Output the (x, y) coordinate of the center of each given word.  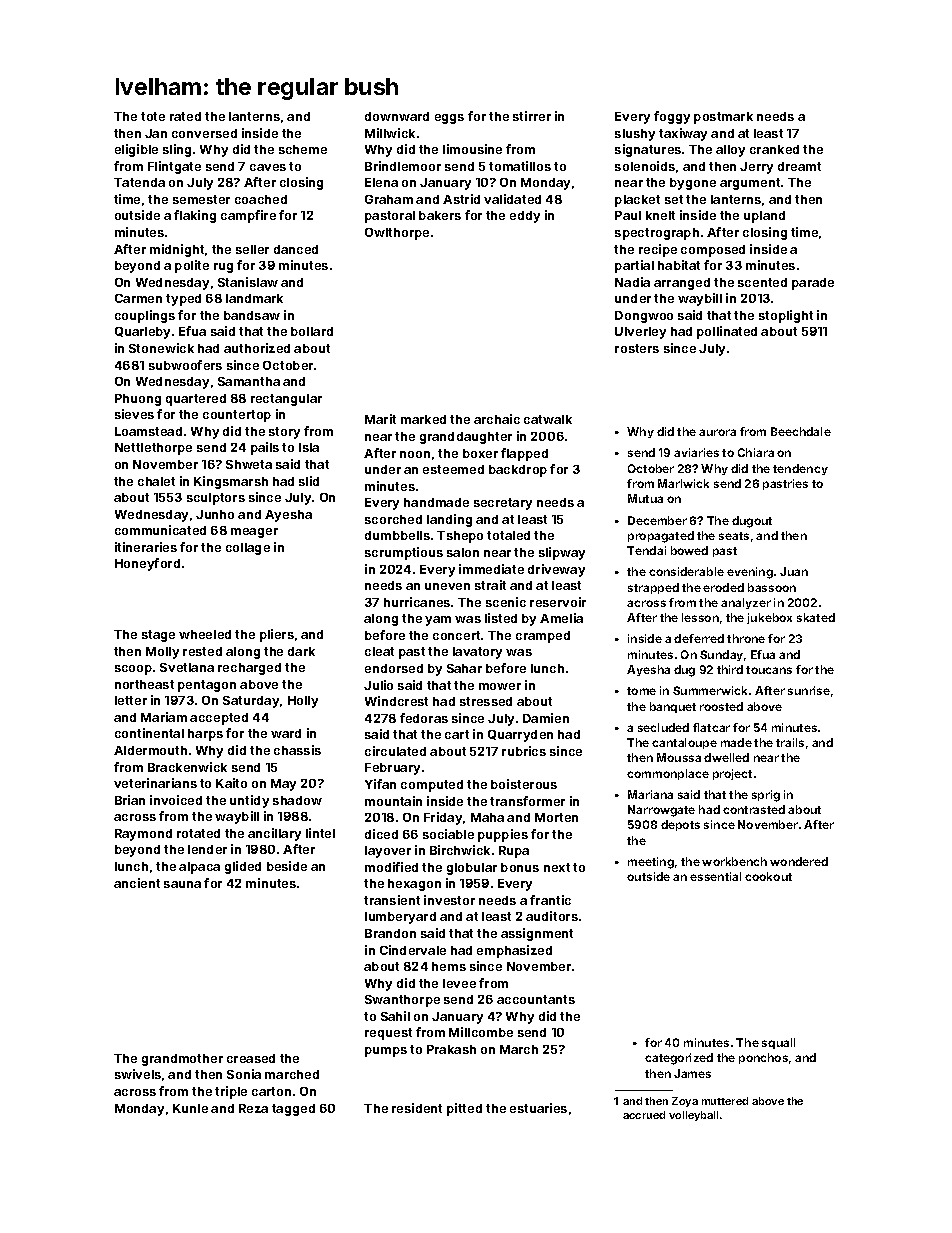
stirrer (532, 116)
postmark (723, 118)
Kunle (190, 1108)
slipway (562, 553)
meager (254, 533)
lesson (700, 617)
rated (185, 116)
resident (417, 1108)
